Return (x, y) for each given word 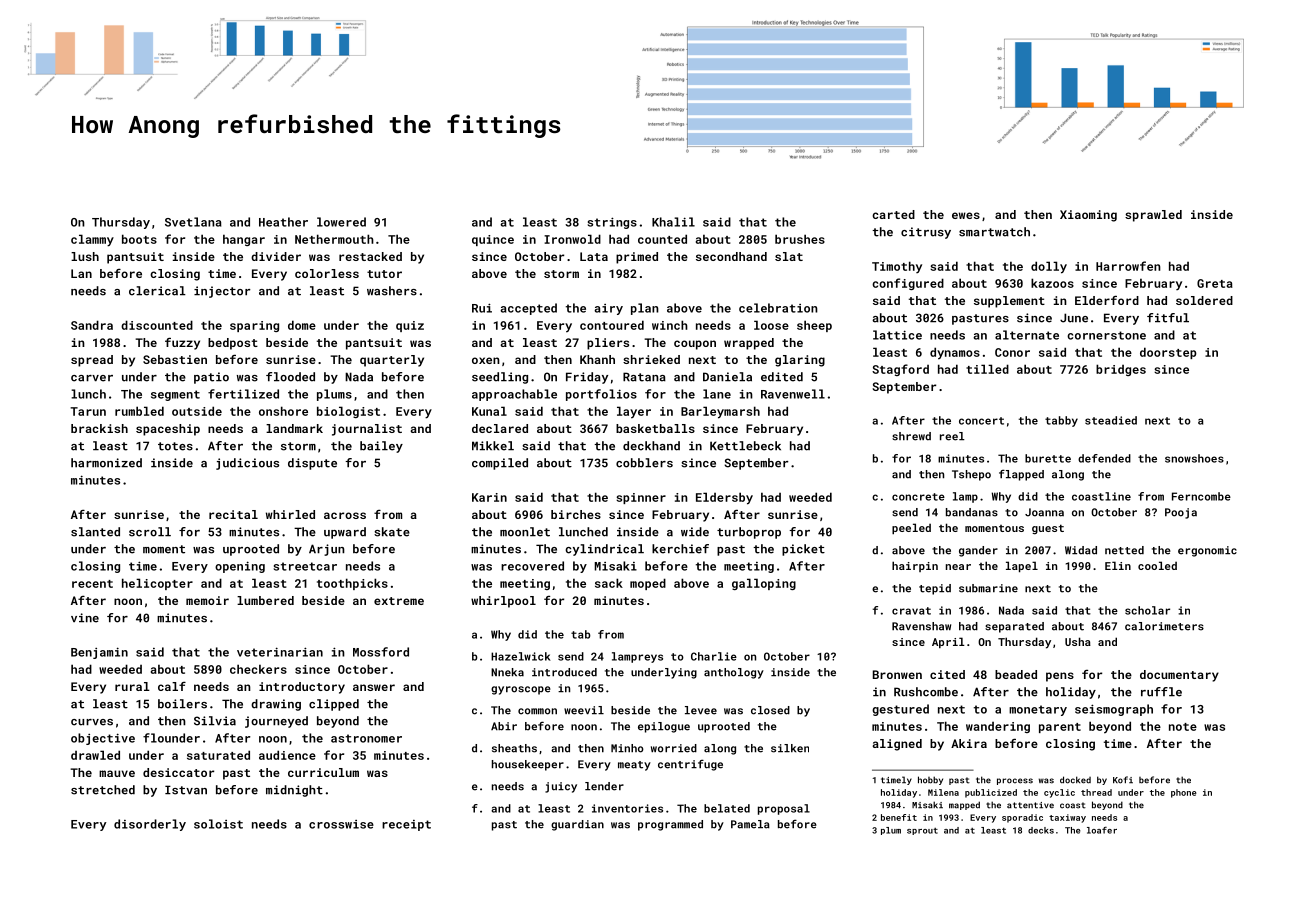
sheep (814, 326)
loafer (1102, 830)
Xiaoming (1088, 216)
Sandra (92, 325)
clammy (92, 240)
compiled (500, 464)
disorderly (150, 825)
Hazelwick (521, 656)
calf (172, 686)
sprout (922, 831)
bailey (381, 447)
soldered (1204, 300)
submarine (988, 588)
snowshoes (1194, 458)
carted (893, 214)
